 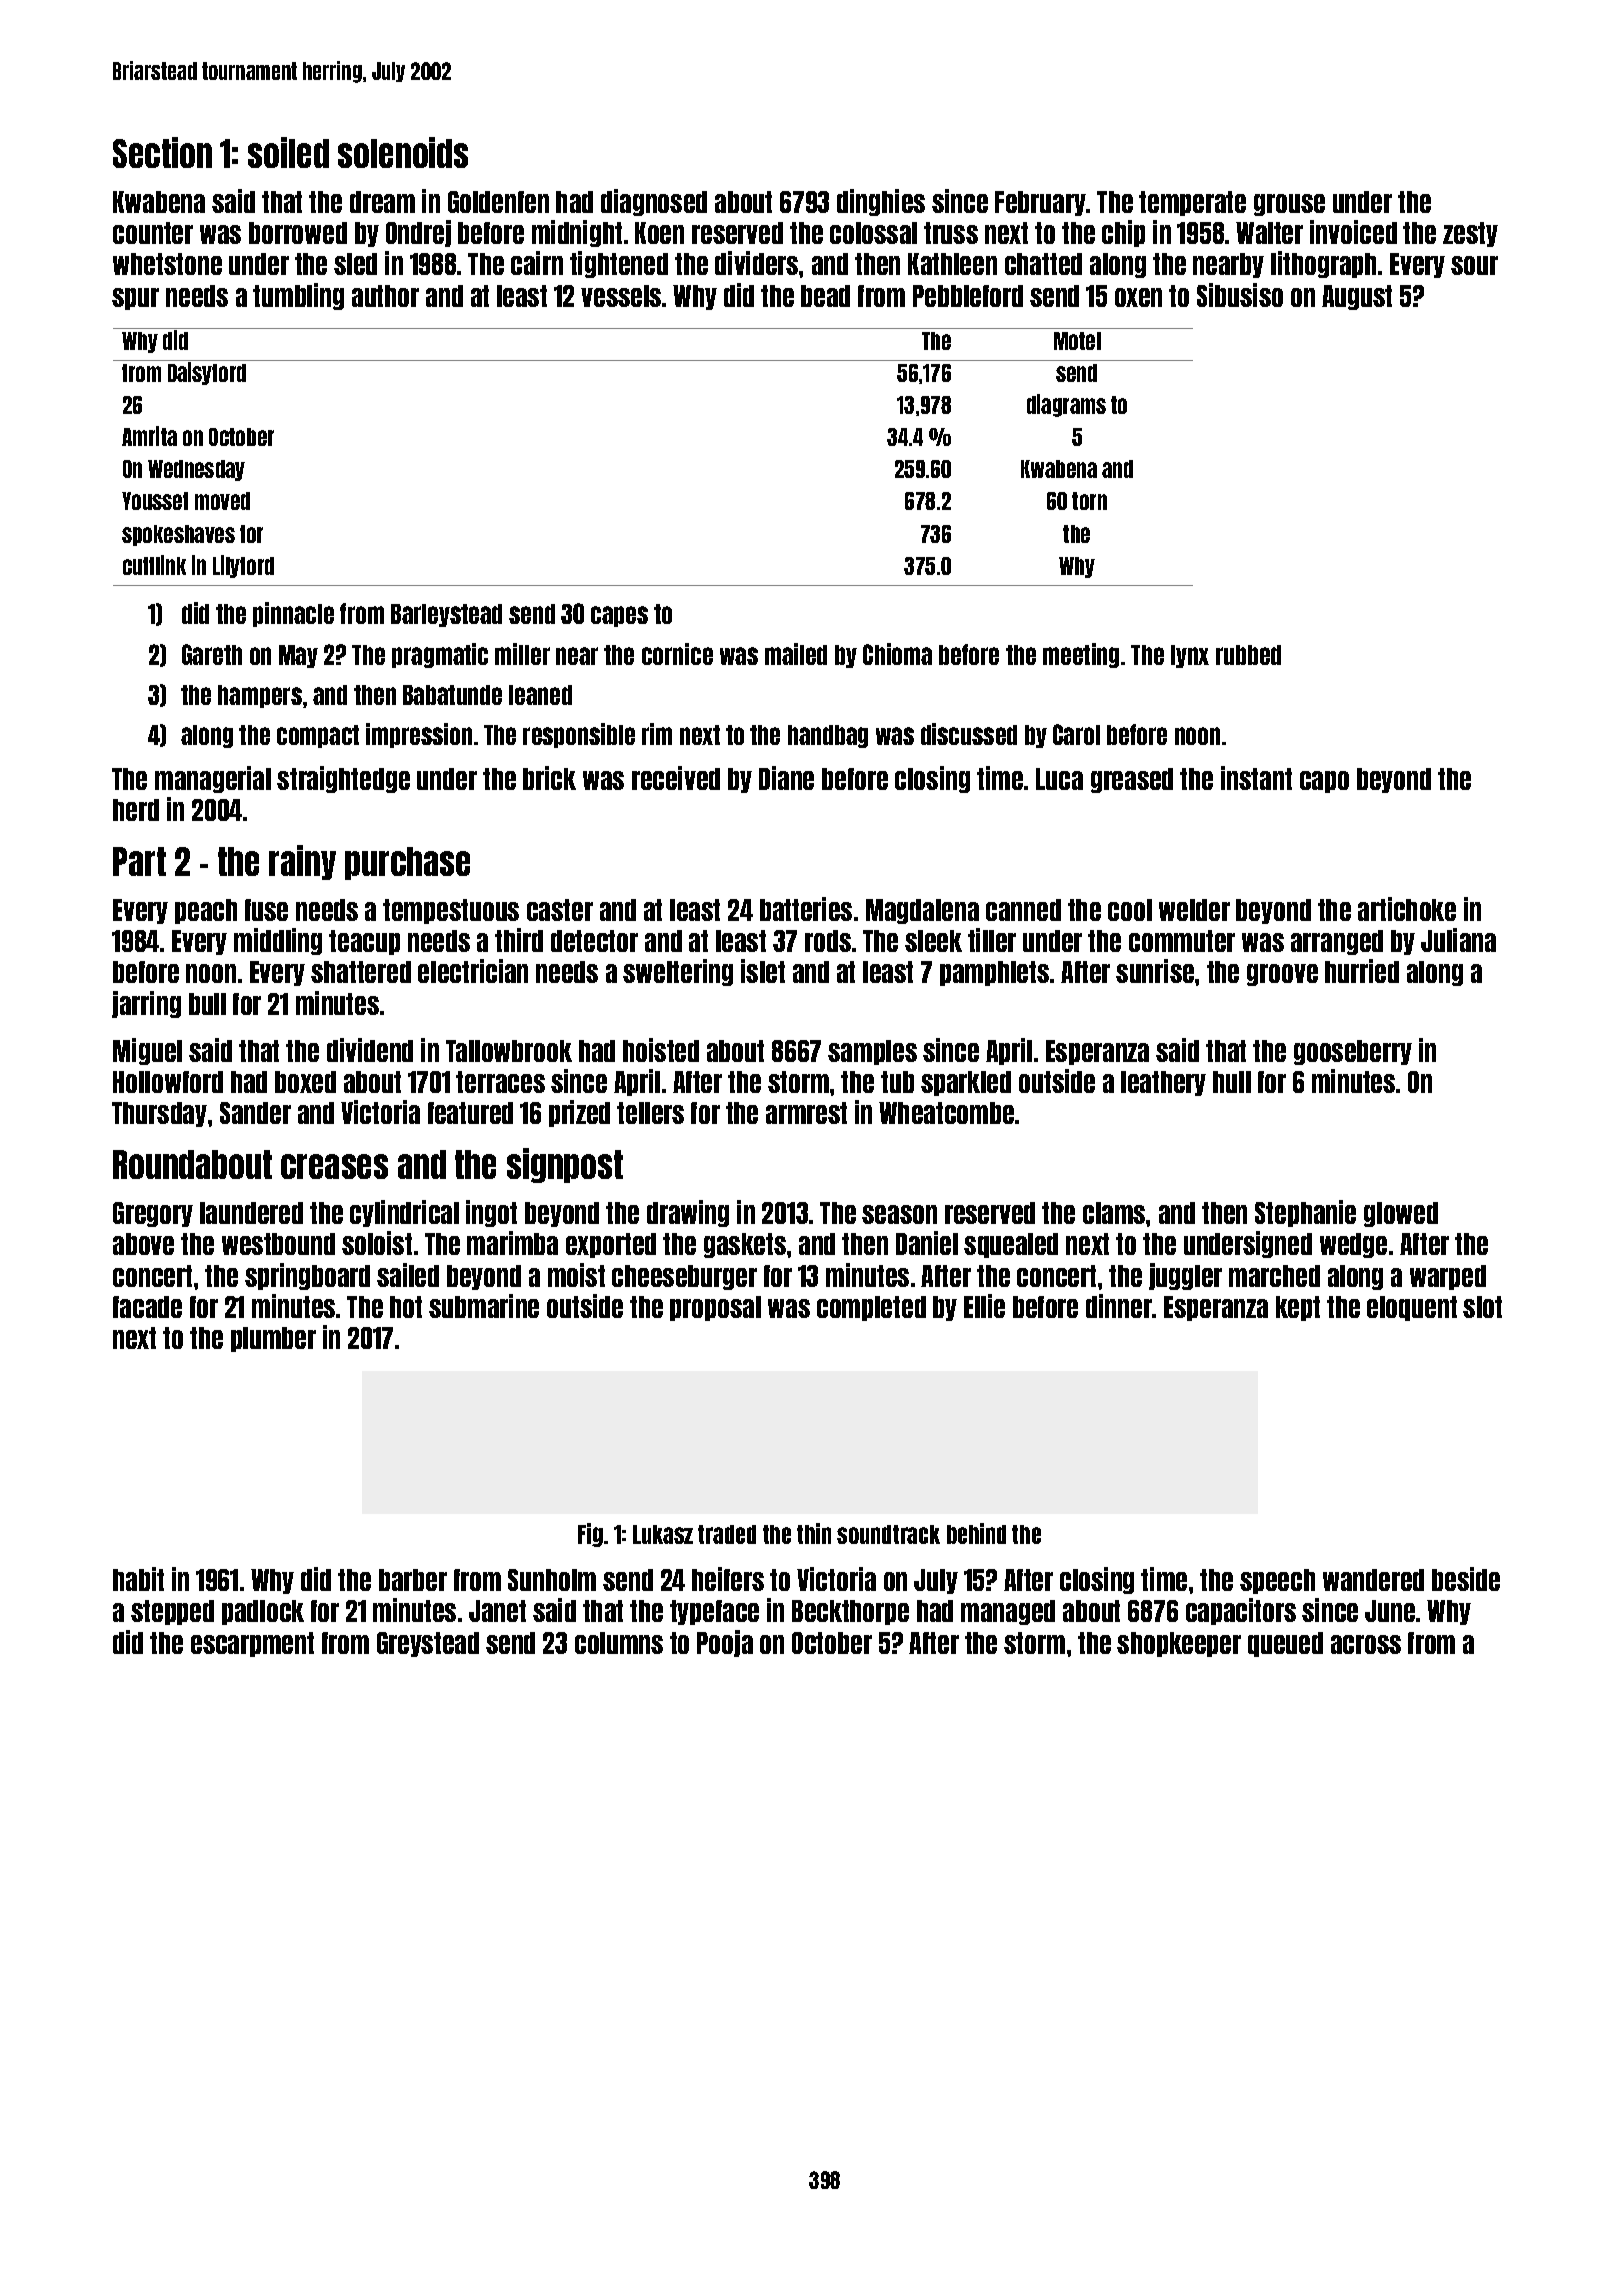 What do you see at coordinates (881, 202) in the image?
I see `dinghies` at bounding box center [881, 202].
